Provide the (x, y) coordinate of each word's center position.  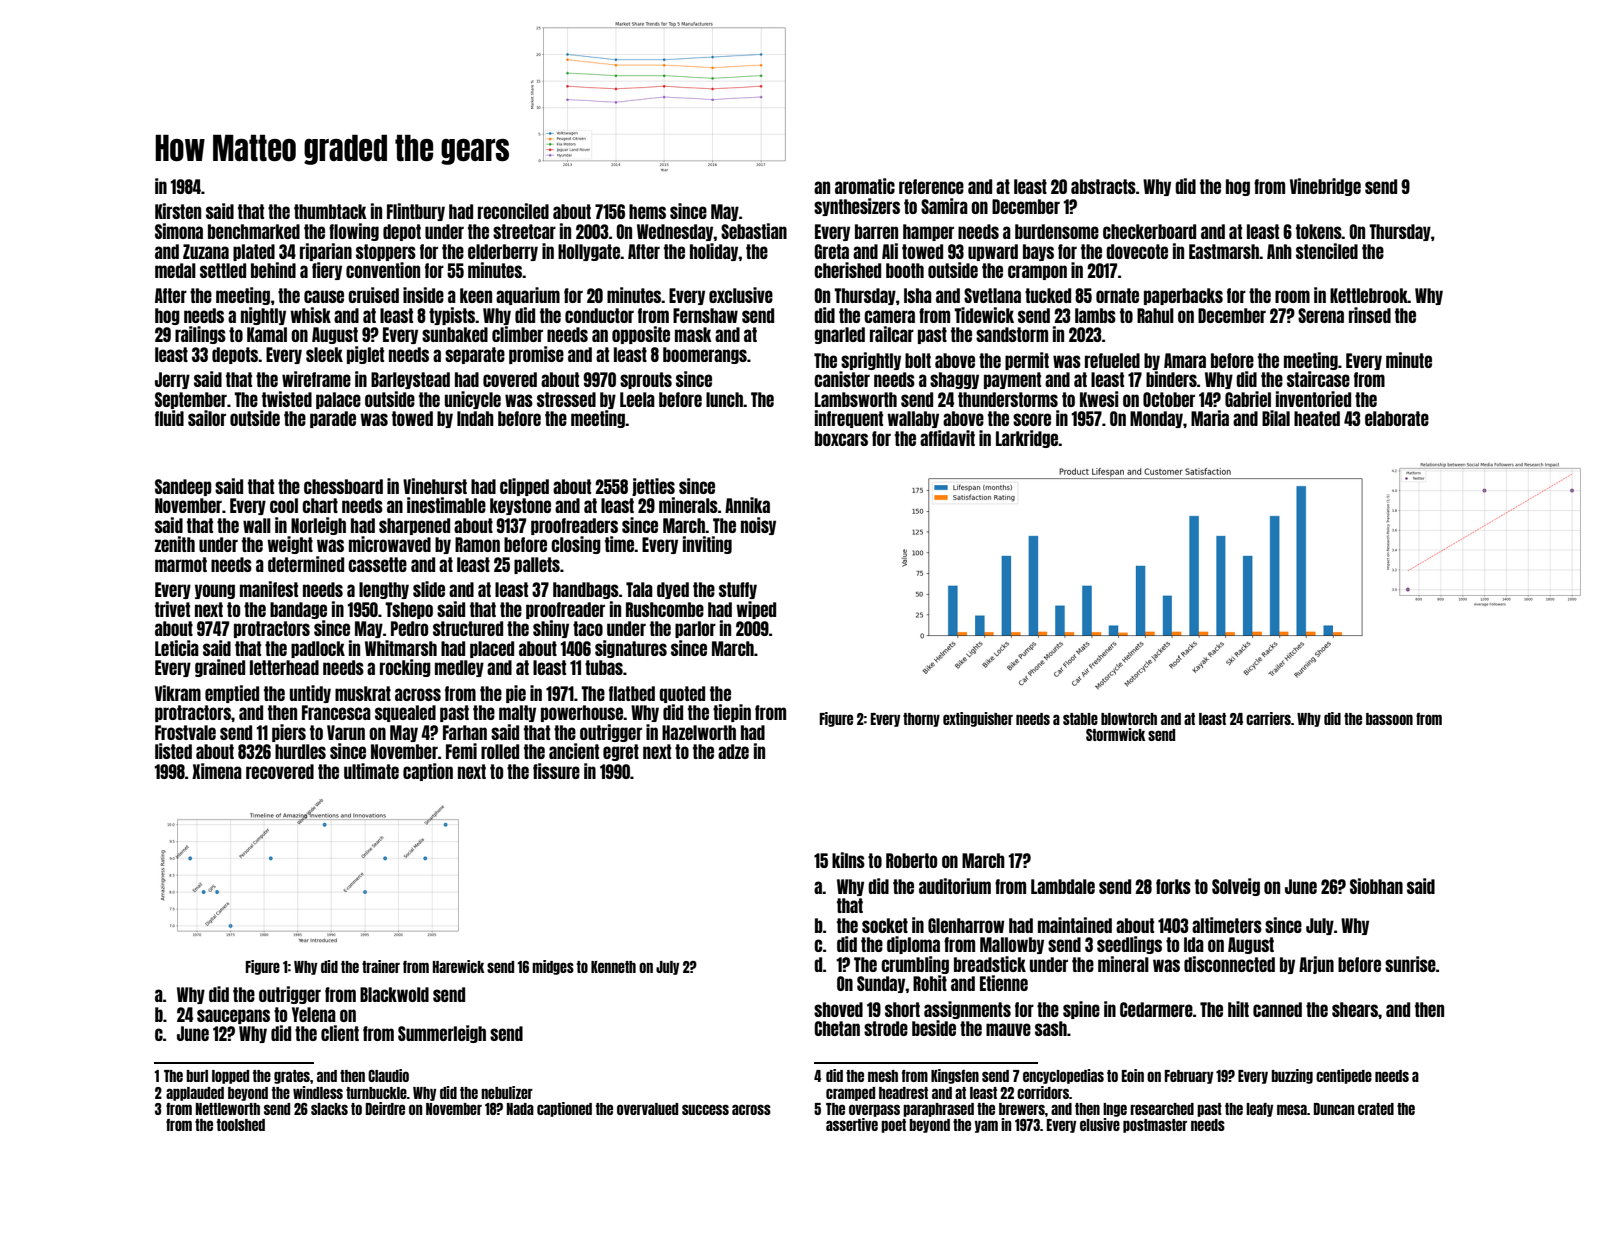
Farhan (465, 732)
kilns (848, 860)
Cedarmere (1156, 1009)
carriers (1268, 718)
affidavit (947, 438)
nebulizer (507, 1092)
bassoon (1389, 719)
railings (200, 335)
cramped (850, 1094)
